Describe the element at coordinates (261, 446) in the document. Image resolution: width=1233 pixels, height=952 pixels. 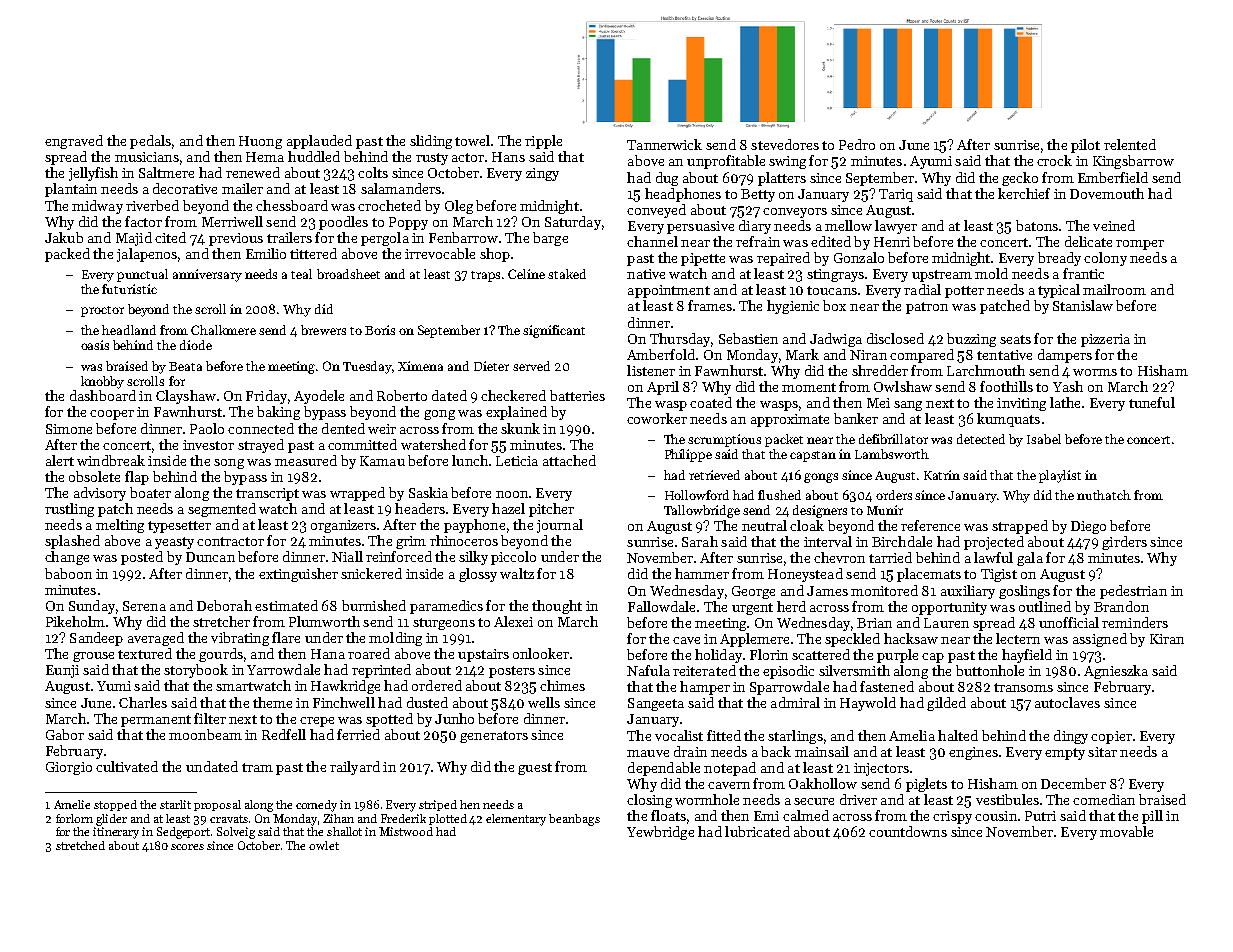
I see `strayed` at that location.
